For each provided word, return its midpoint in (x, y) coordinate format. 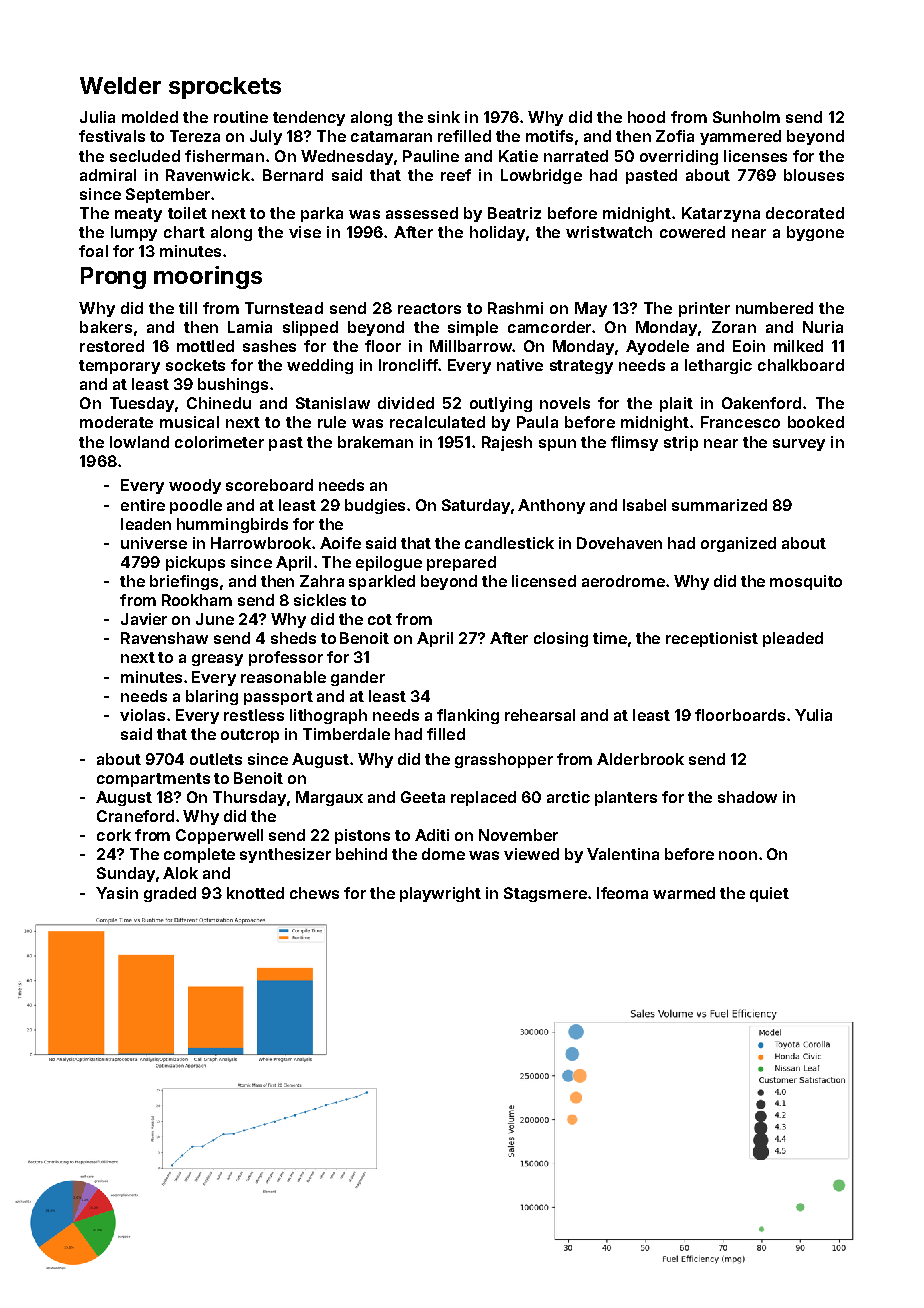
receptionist (712, 639)
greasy (217, 660)
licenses (755, 156)
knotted (255, 893)
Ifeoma (622, 893)
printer (704, 309)
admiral (108, 175)
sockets (195, 365)
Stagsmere (545, 894)
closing (561, 639)
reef (456, 175)
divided (406, 403)
